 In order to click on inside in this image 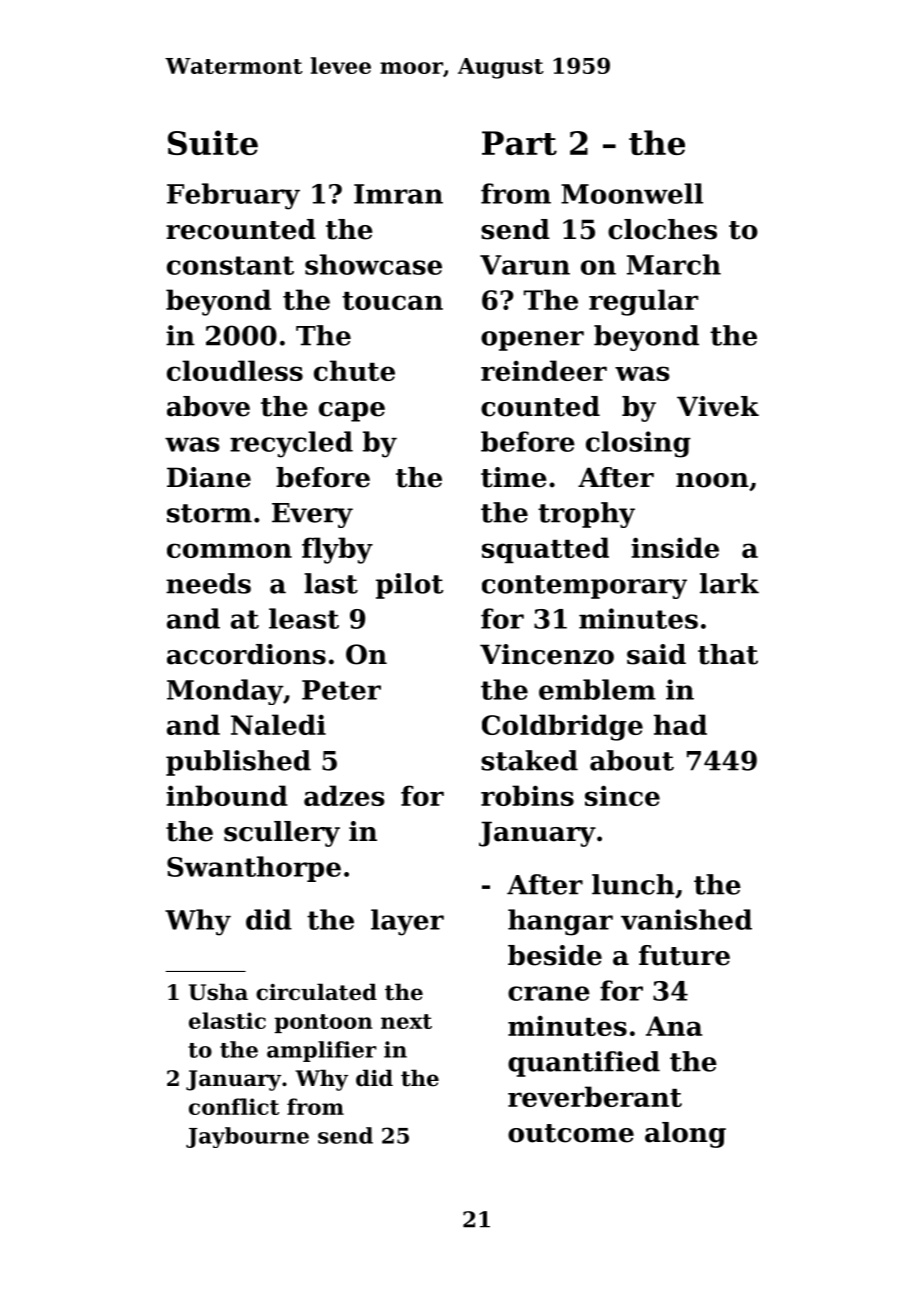, I will do `click(675, 547)`.
